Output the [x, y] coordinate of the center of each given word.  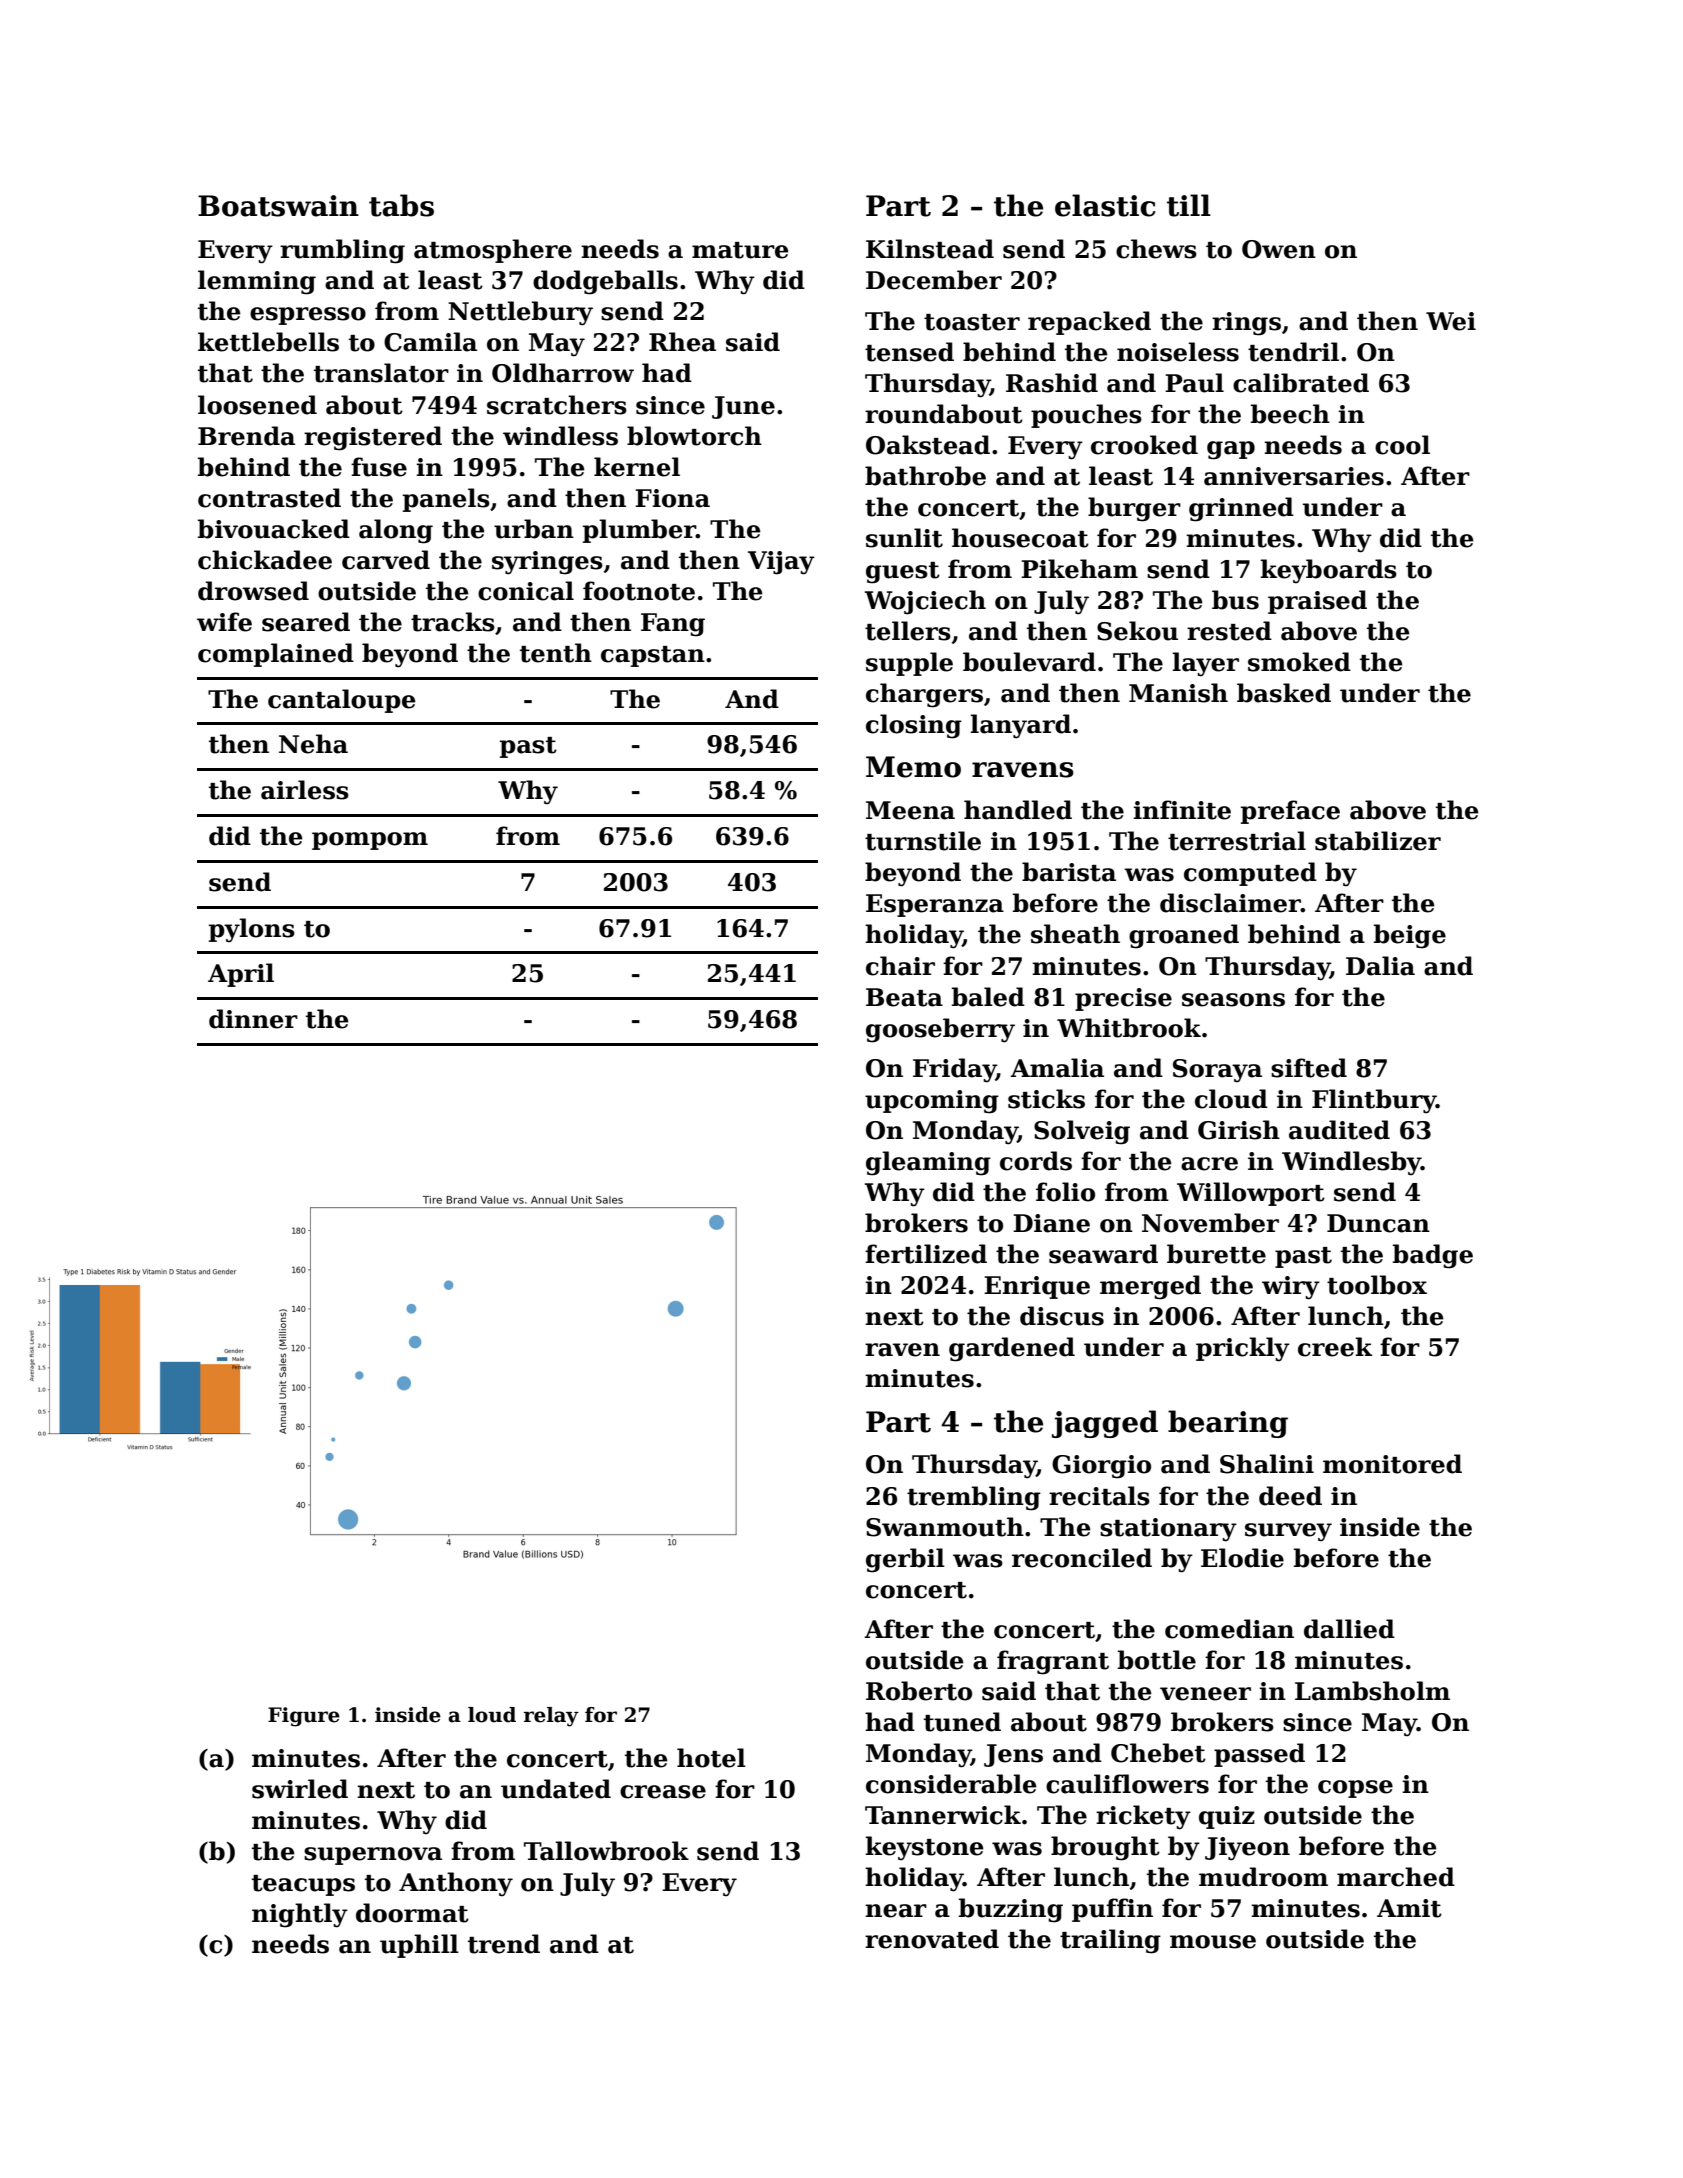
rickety [1143, 1817]
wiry [1291, 1288]
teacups [303, 1885]
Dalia [1380, 966]
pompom [370, 841]
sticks [1046, 1099]
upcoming [932, 1102]
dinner [253, 1019]
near [896, 1911]
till [1189, 205]
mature [740, 250]
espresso [308, 316]
